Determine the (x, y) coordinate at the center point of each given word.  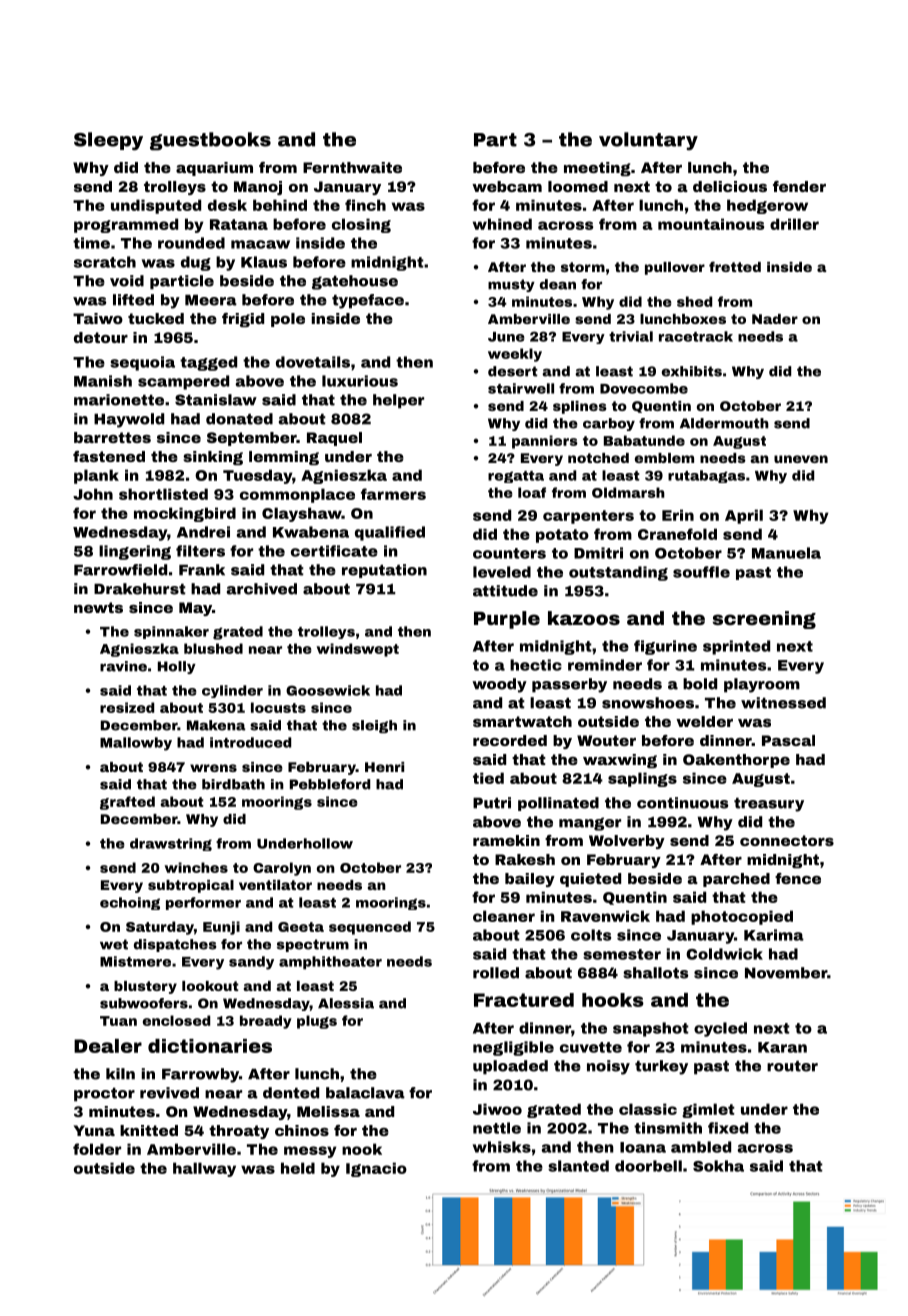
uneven (801, 459)
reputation (384, 571)
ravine (123, 666)
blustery (145, 987)
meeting (597, 169)
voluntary (648, 141)
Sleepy (108, 141)
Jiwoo (497, 1109)
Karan (782, 1047)
